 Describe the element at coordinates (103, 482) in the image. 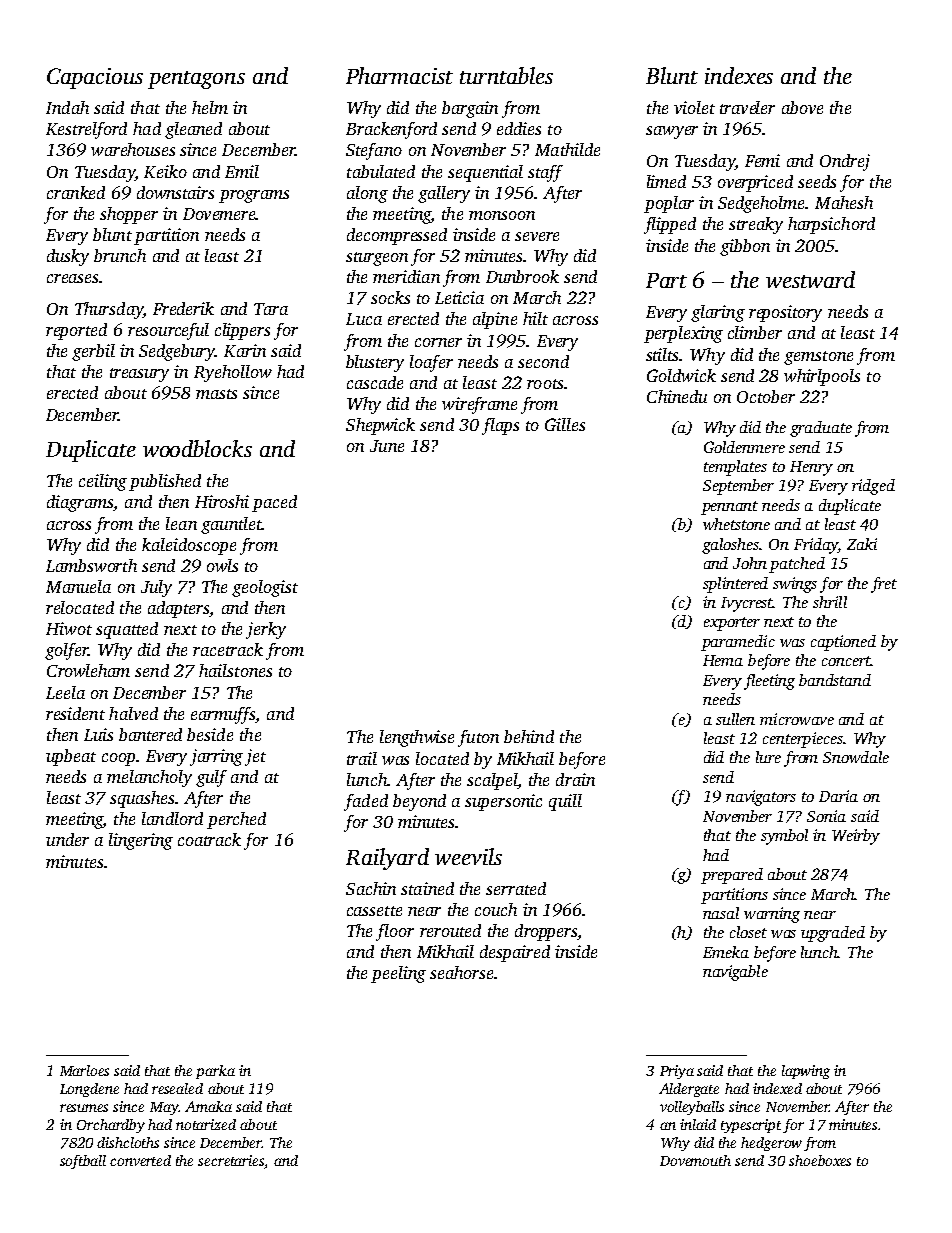

I see `ceiling` at that location.
